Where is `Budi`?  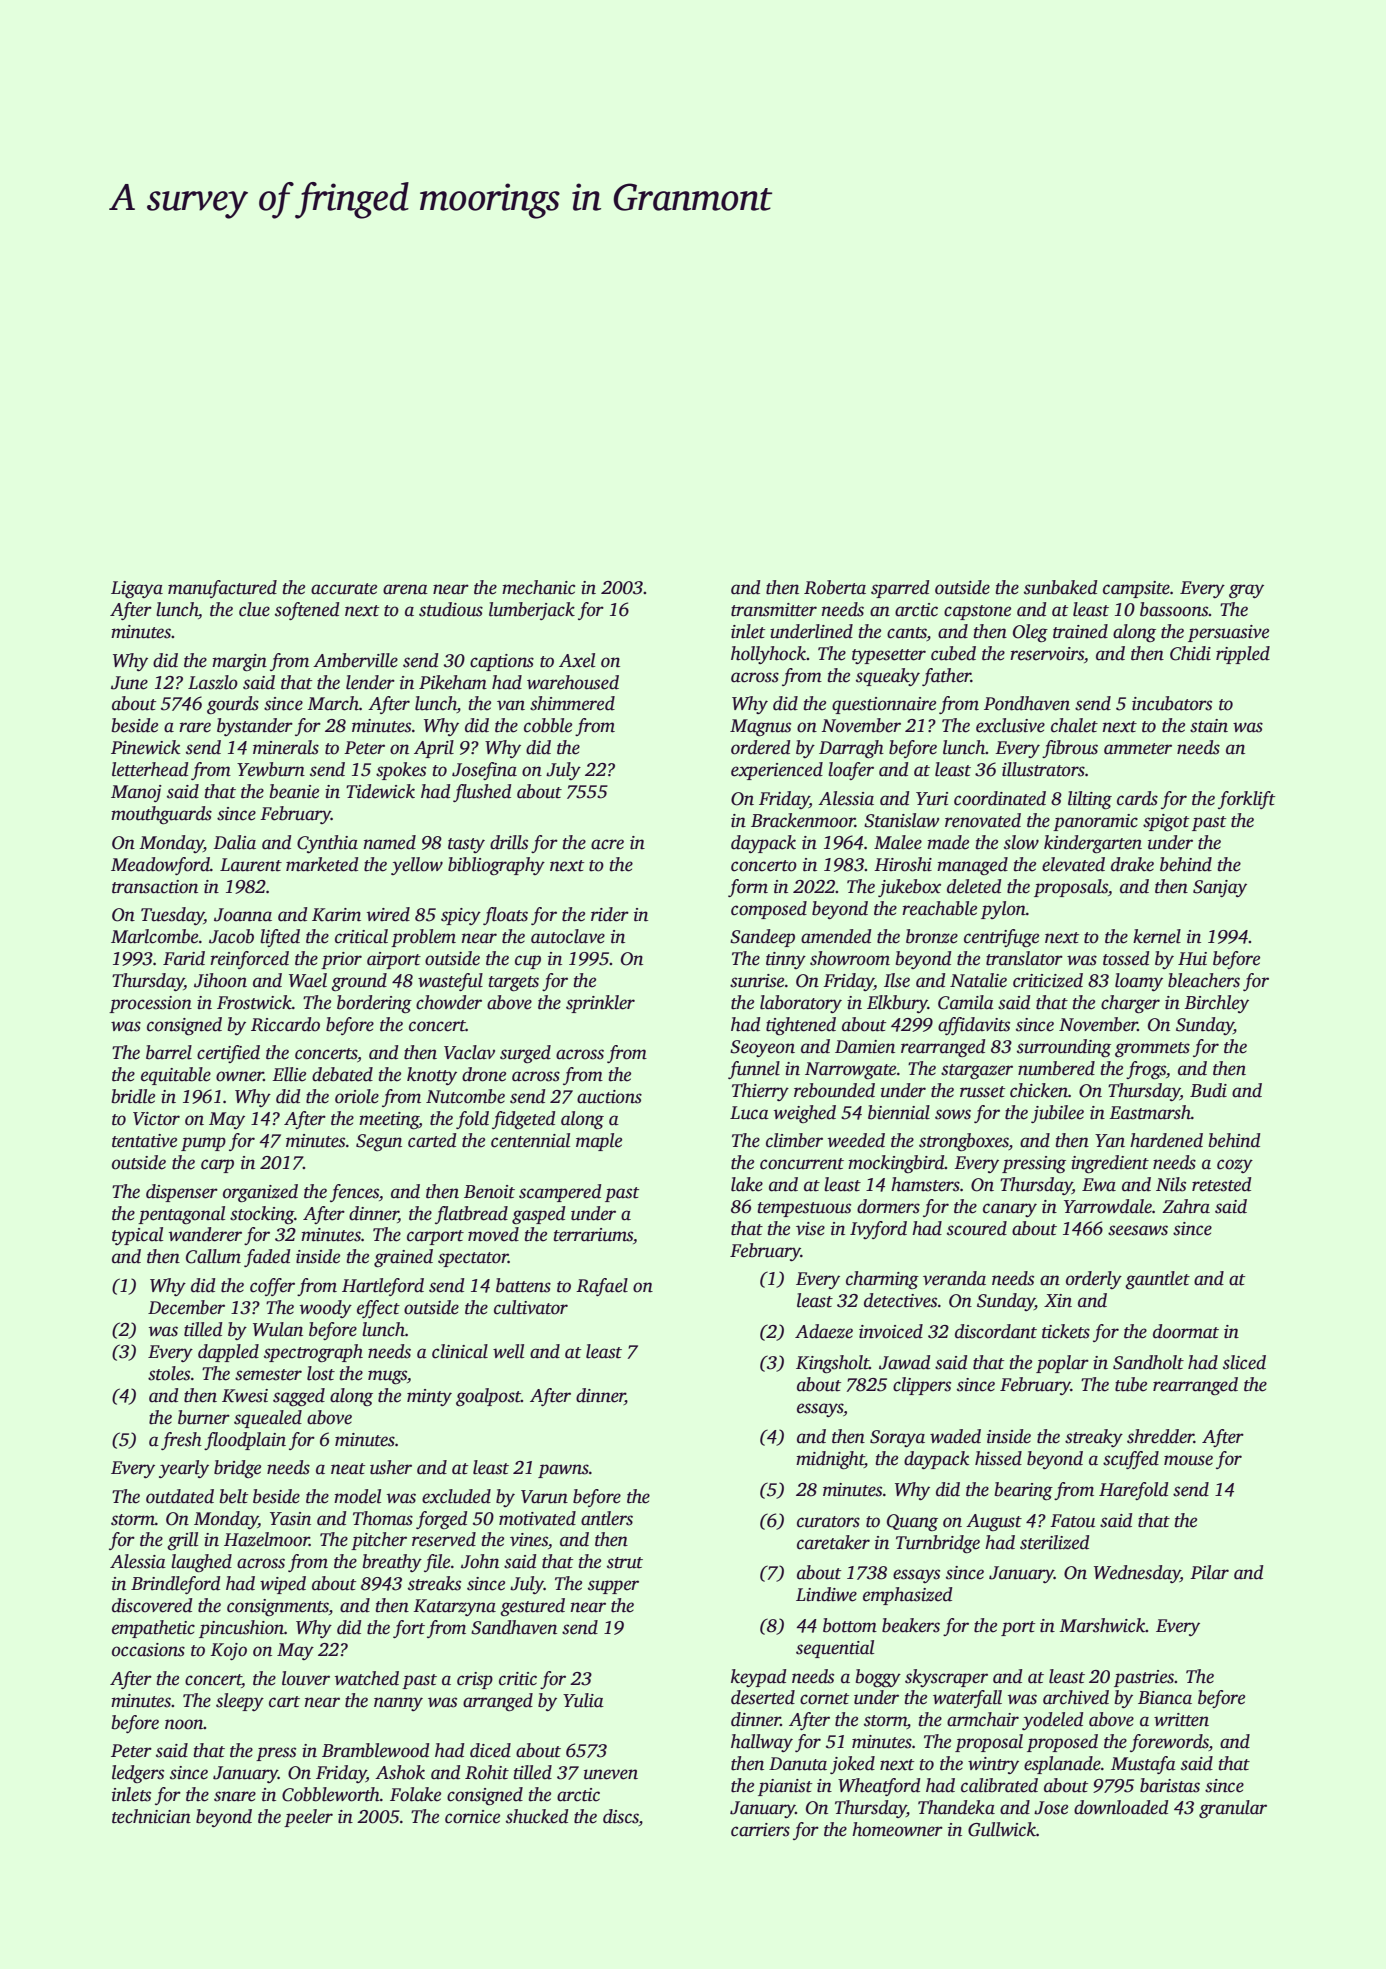
Budi is located at coordinates (1208, 1090).
